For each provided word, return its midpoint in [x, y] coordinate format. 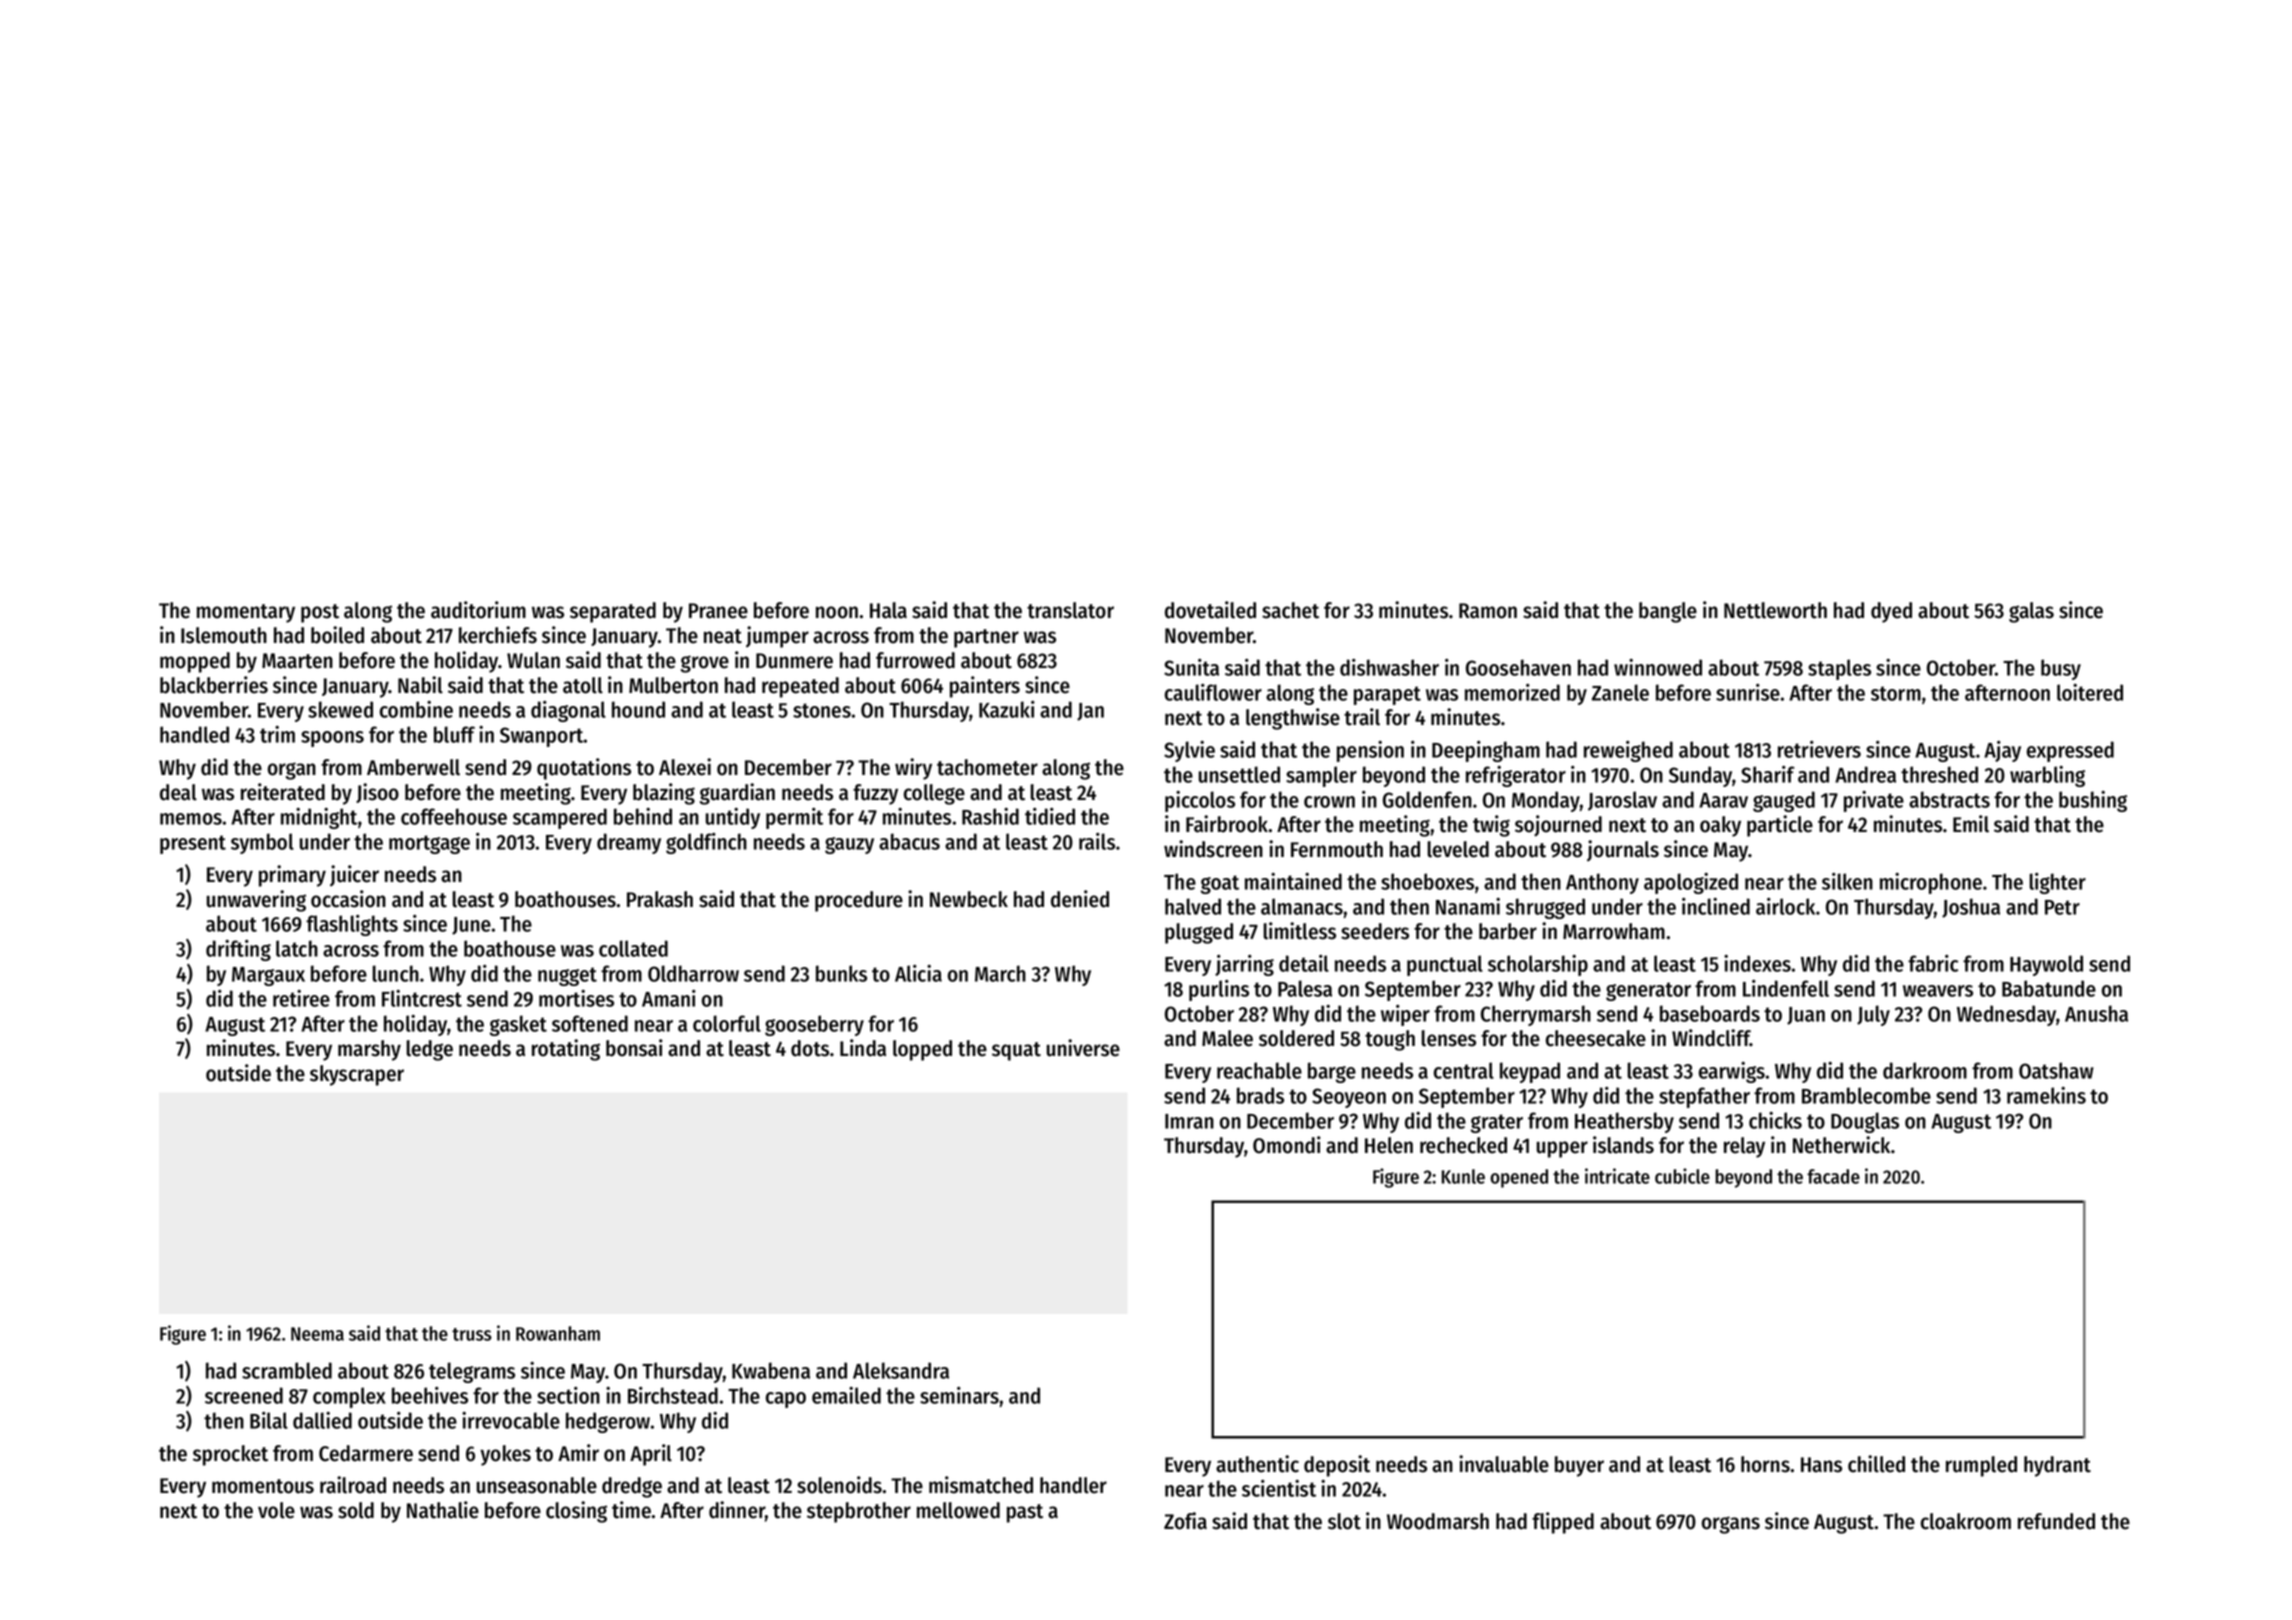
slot [1344, 1521]
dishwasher [1389, 667]
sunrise [1748, 692]
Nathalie [443, 1510]
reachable [1259, 1070]
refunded [2056, 1521]
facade [1833, 1176]
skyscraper [357, 1075]
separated [613, 612]
